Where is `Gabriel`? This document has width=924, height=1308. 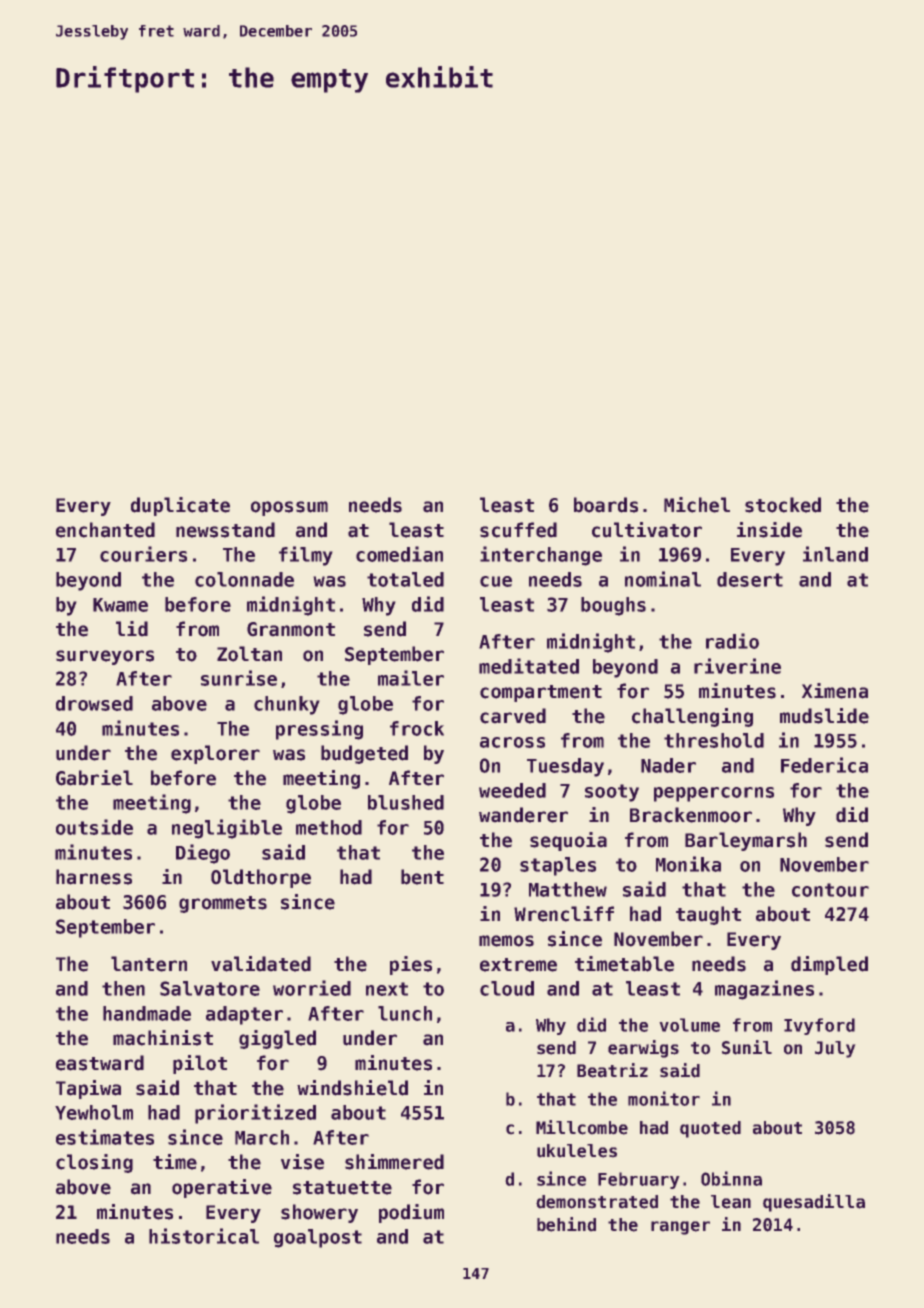
Gabriel is located at coordinates (94, 778).
